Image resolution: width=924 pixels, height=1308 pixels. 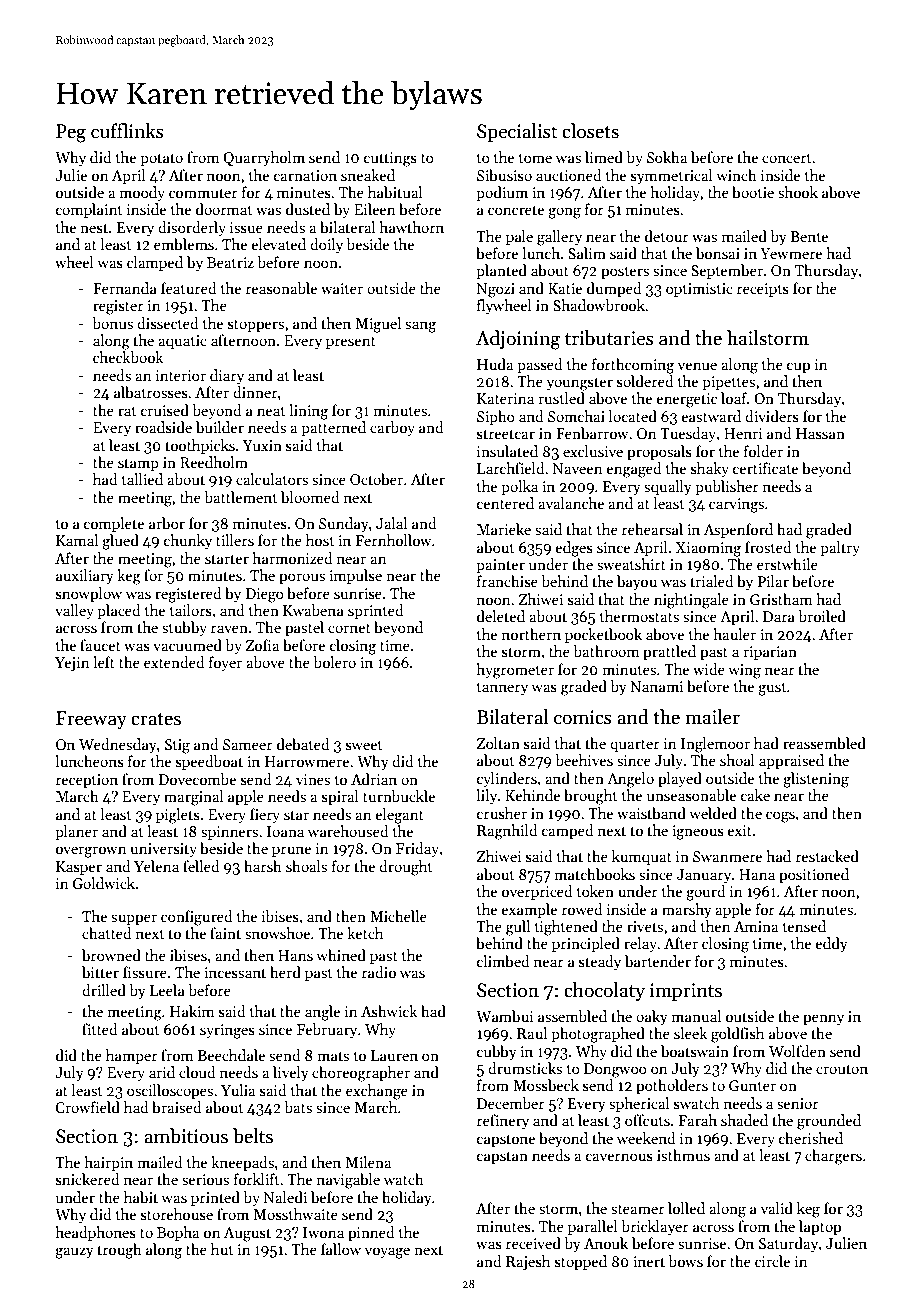 What do you see at coordinates (307, 761) in the screenshot?
I see `Harrowmere` at bounding box center [307, 761].
